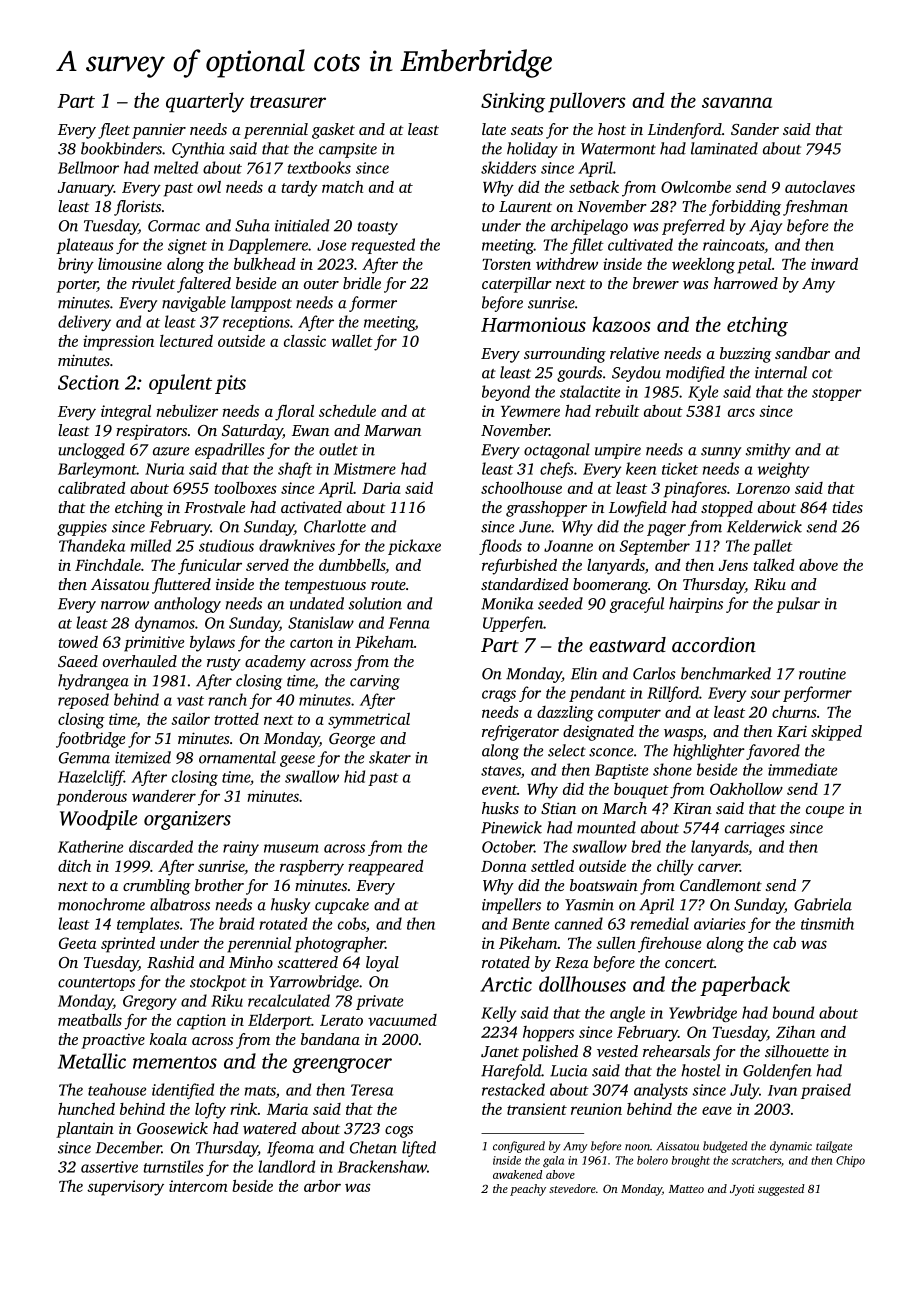 This document has width=924, height=1308. What do you see at coordinates (745, 208) in the document?
I see `forbidding` at bounding box center [745, 208].
